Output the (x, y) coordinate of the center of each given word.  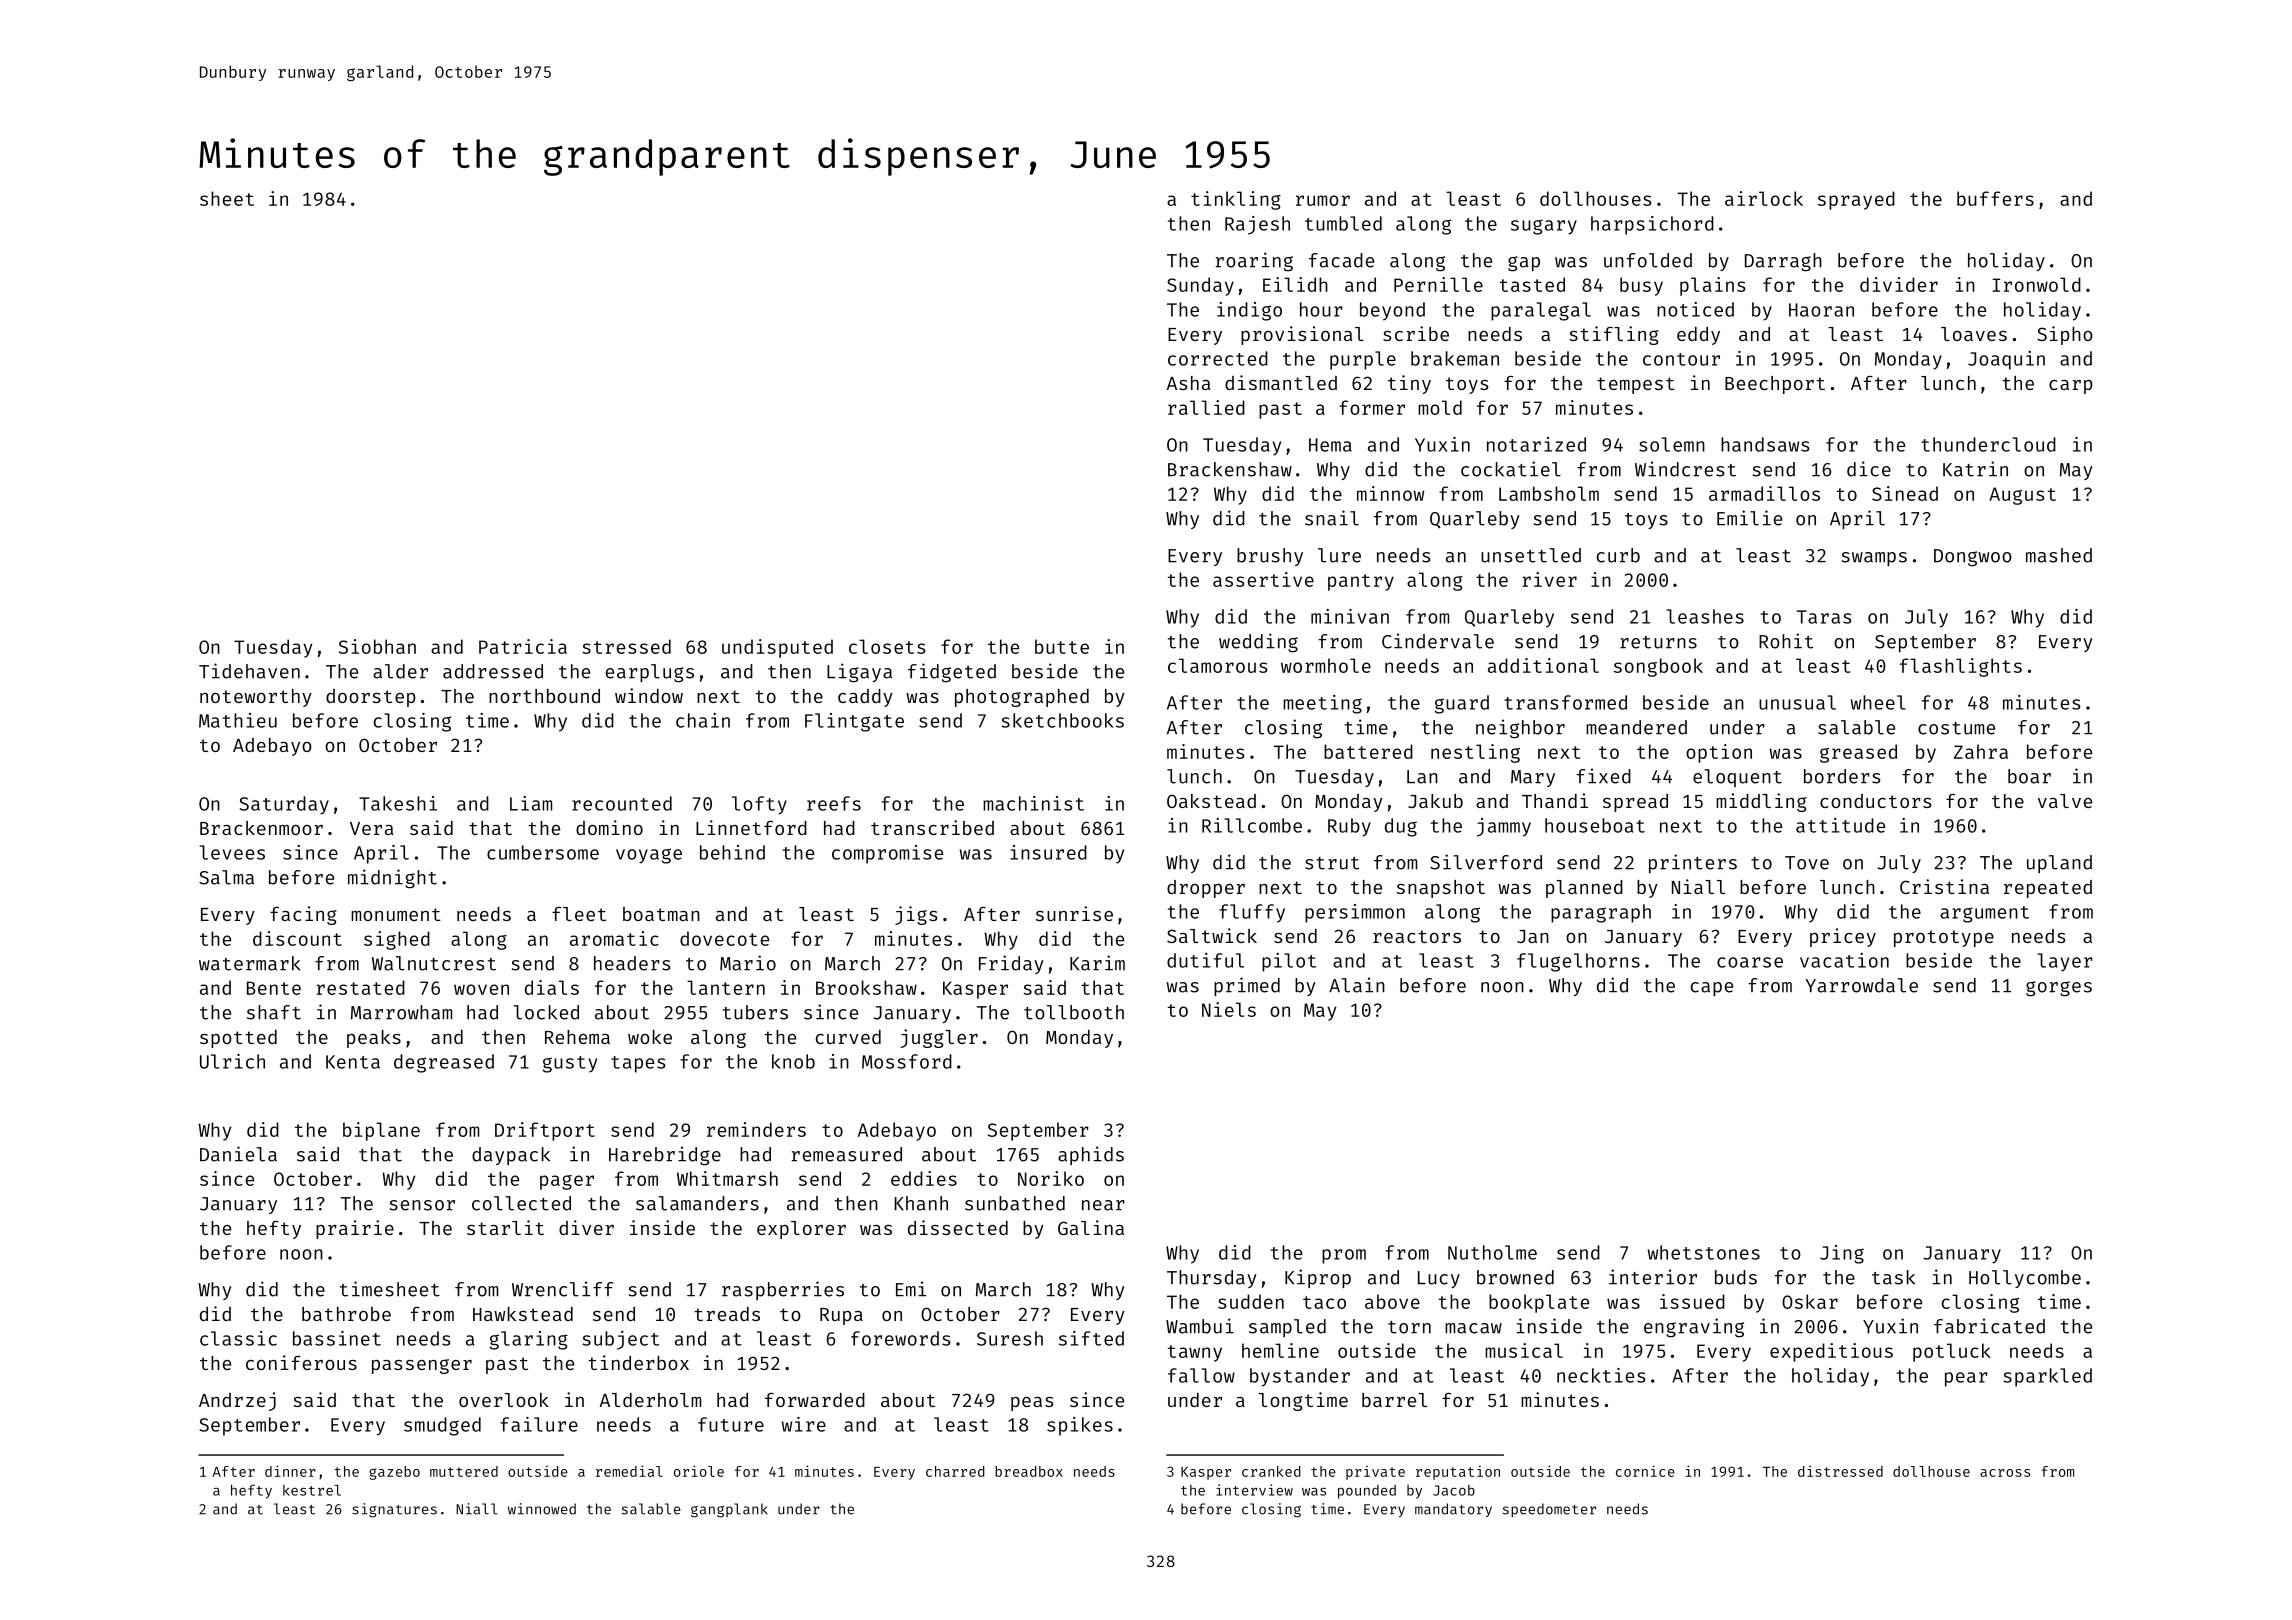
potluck (1952, 1352)
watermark (249, 963)
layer (2065, 962)
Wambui (1200, 1326)
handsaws (1765, 444)
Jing (1842, 1254)
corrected (1218, 358)
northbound (544, 696)
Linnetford (751, 827)
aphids (1091, 1155)
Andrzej (237, 1401)
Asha (1189, 383)
